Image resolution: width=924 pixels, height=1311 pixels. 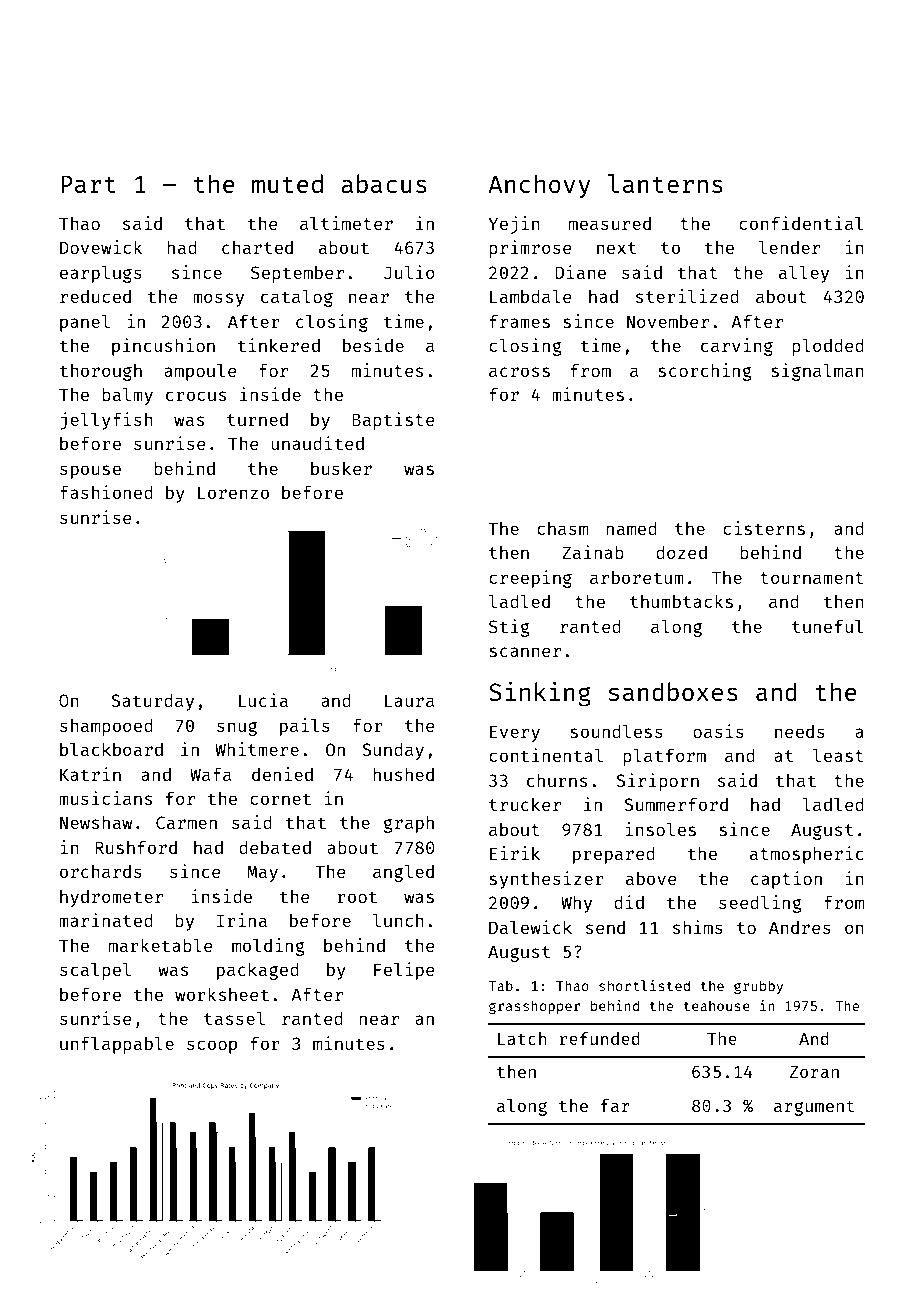 I want to click on scoop, so click(x=212, y=1047).
